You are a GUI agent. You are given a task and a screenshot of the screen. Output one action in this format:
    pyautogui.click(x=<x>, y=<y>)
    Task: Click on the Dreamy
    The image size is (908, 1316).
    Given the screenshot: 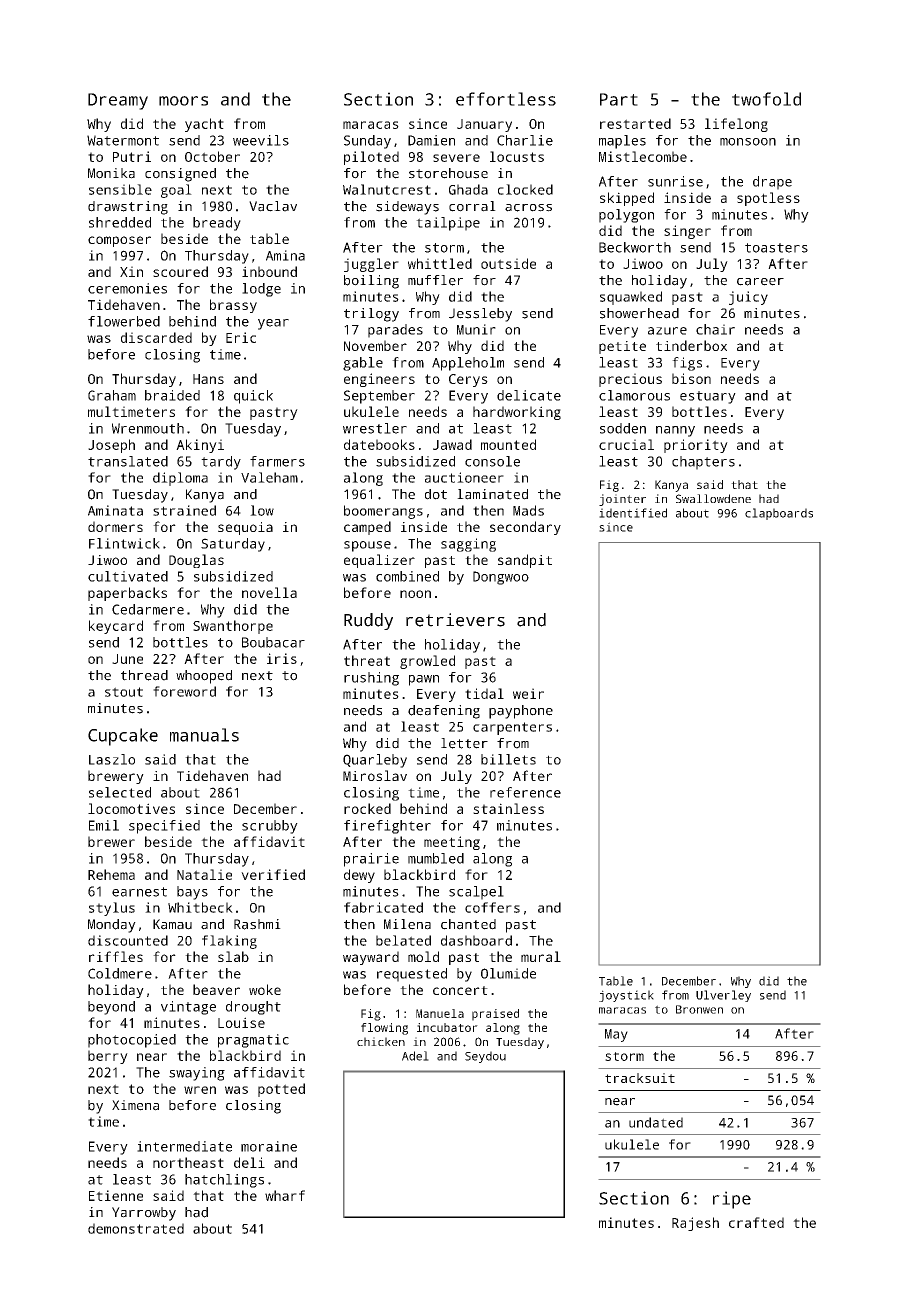 What is the action you would take?
    pyautogui.click(x=118, y=101)
